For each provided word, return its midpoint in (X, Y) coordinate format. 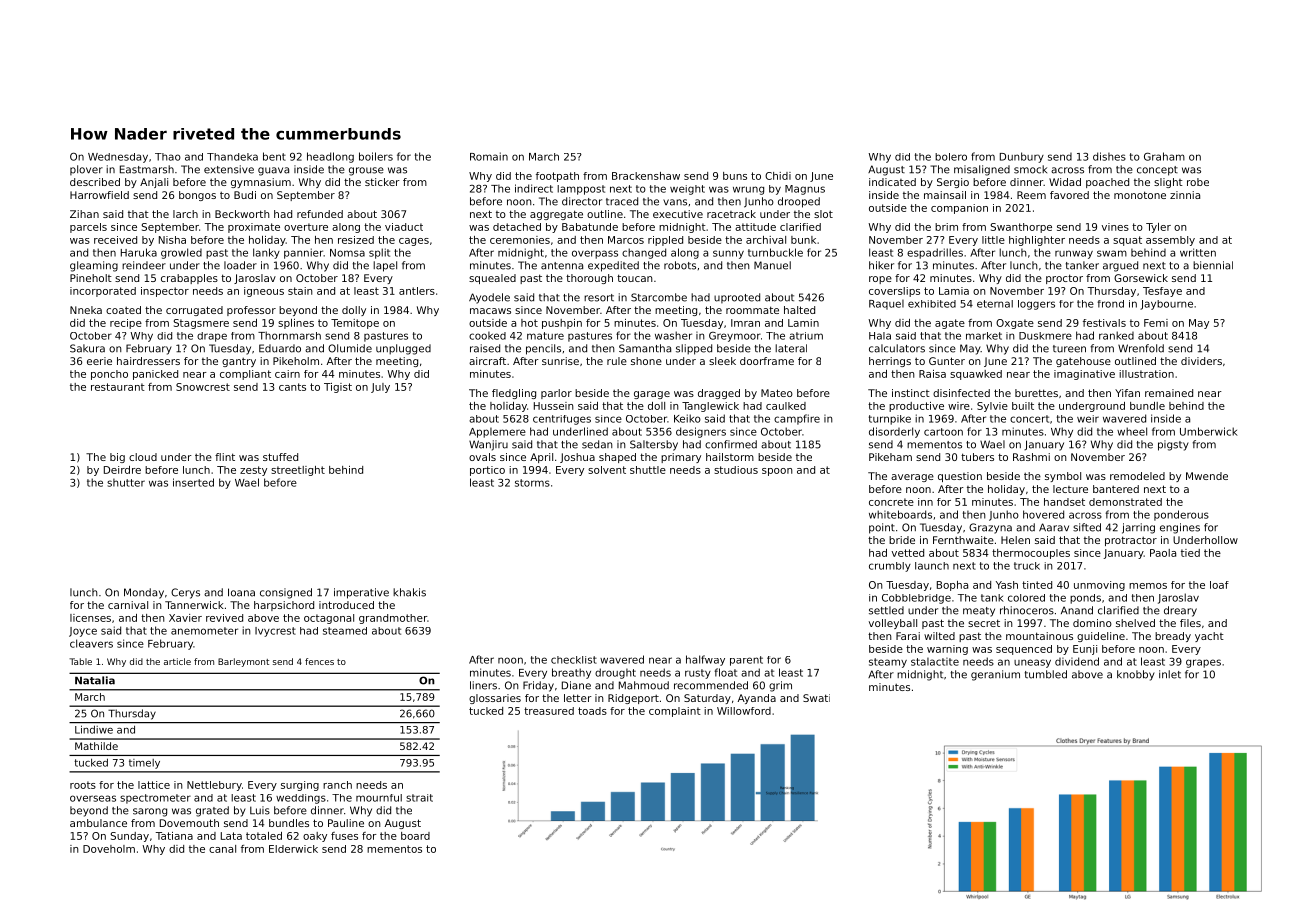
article (177, 661)
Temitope (355, 324)
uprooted (737, 298)
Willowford (744, 711)
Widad (1065, 182)
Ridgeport (633, 699)
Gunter (947, 361)
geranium (995, 675)
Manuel (772, 265)
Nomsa (347, 253)
